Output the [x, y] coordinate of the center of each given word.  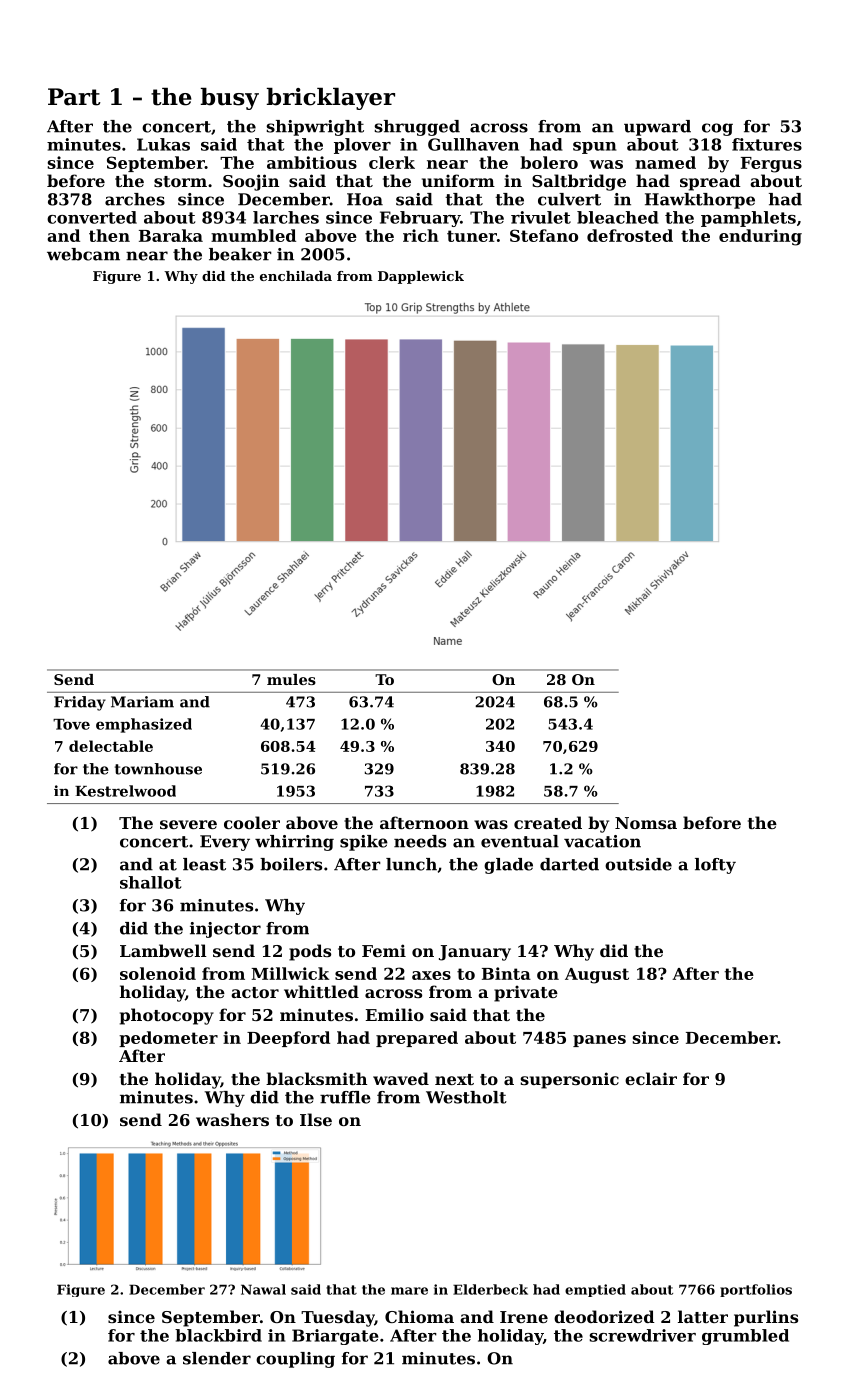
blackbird [218, 1335]
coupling [295, 1360]
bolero [549, 162]
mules [291, 679]
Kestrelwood [125, 791]
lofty [715, 866]
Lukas [163, 144]
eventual [520, 841]
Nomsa [646, 823]
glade [508, 866]
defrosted [630, 235]
